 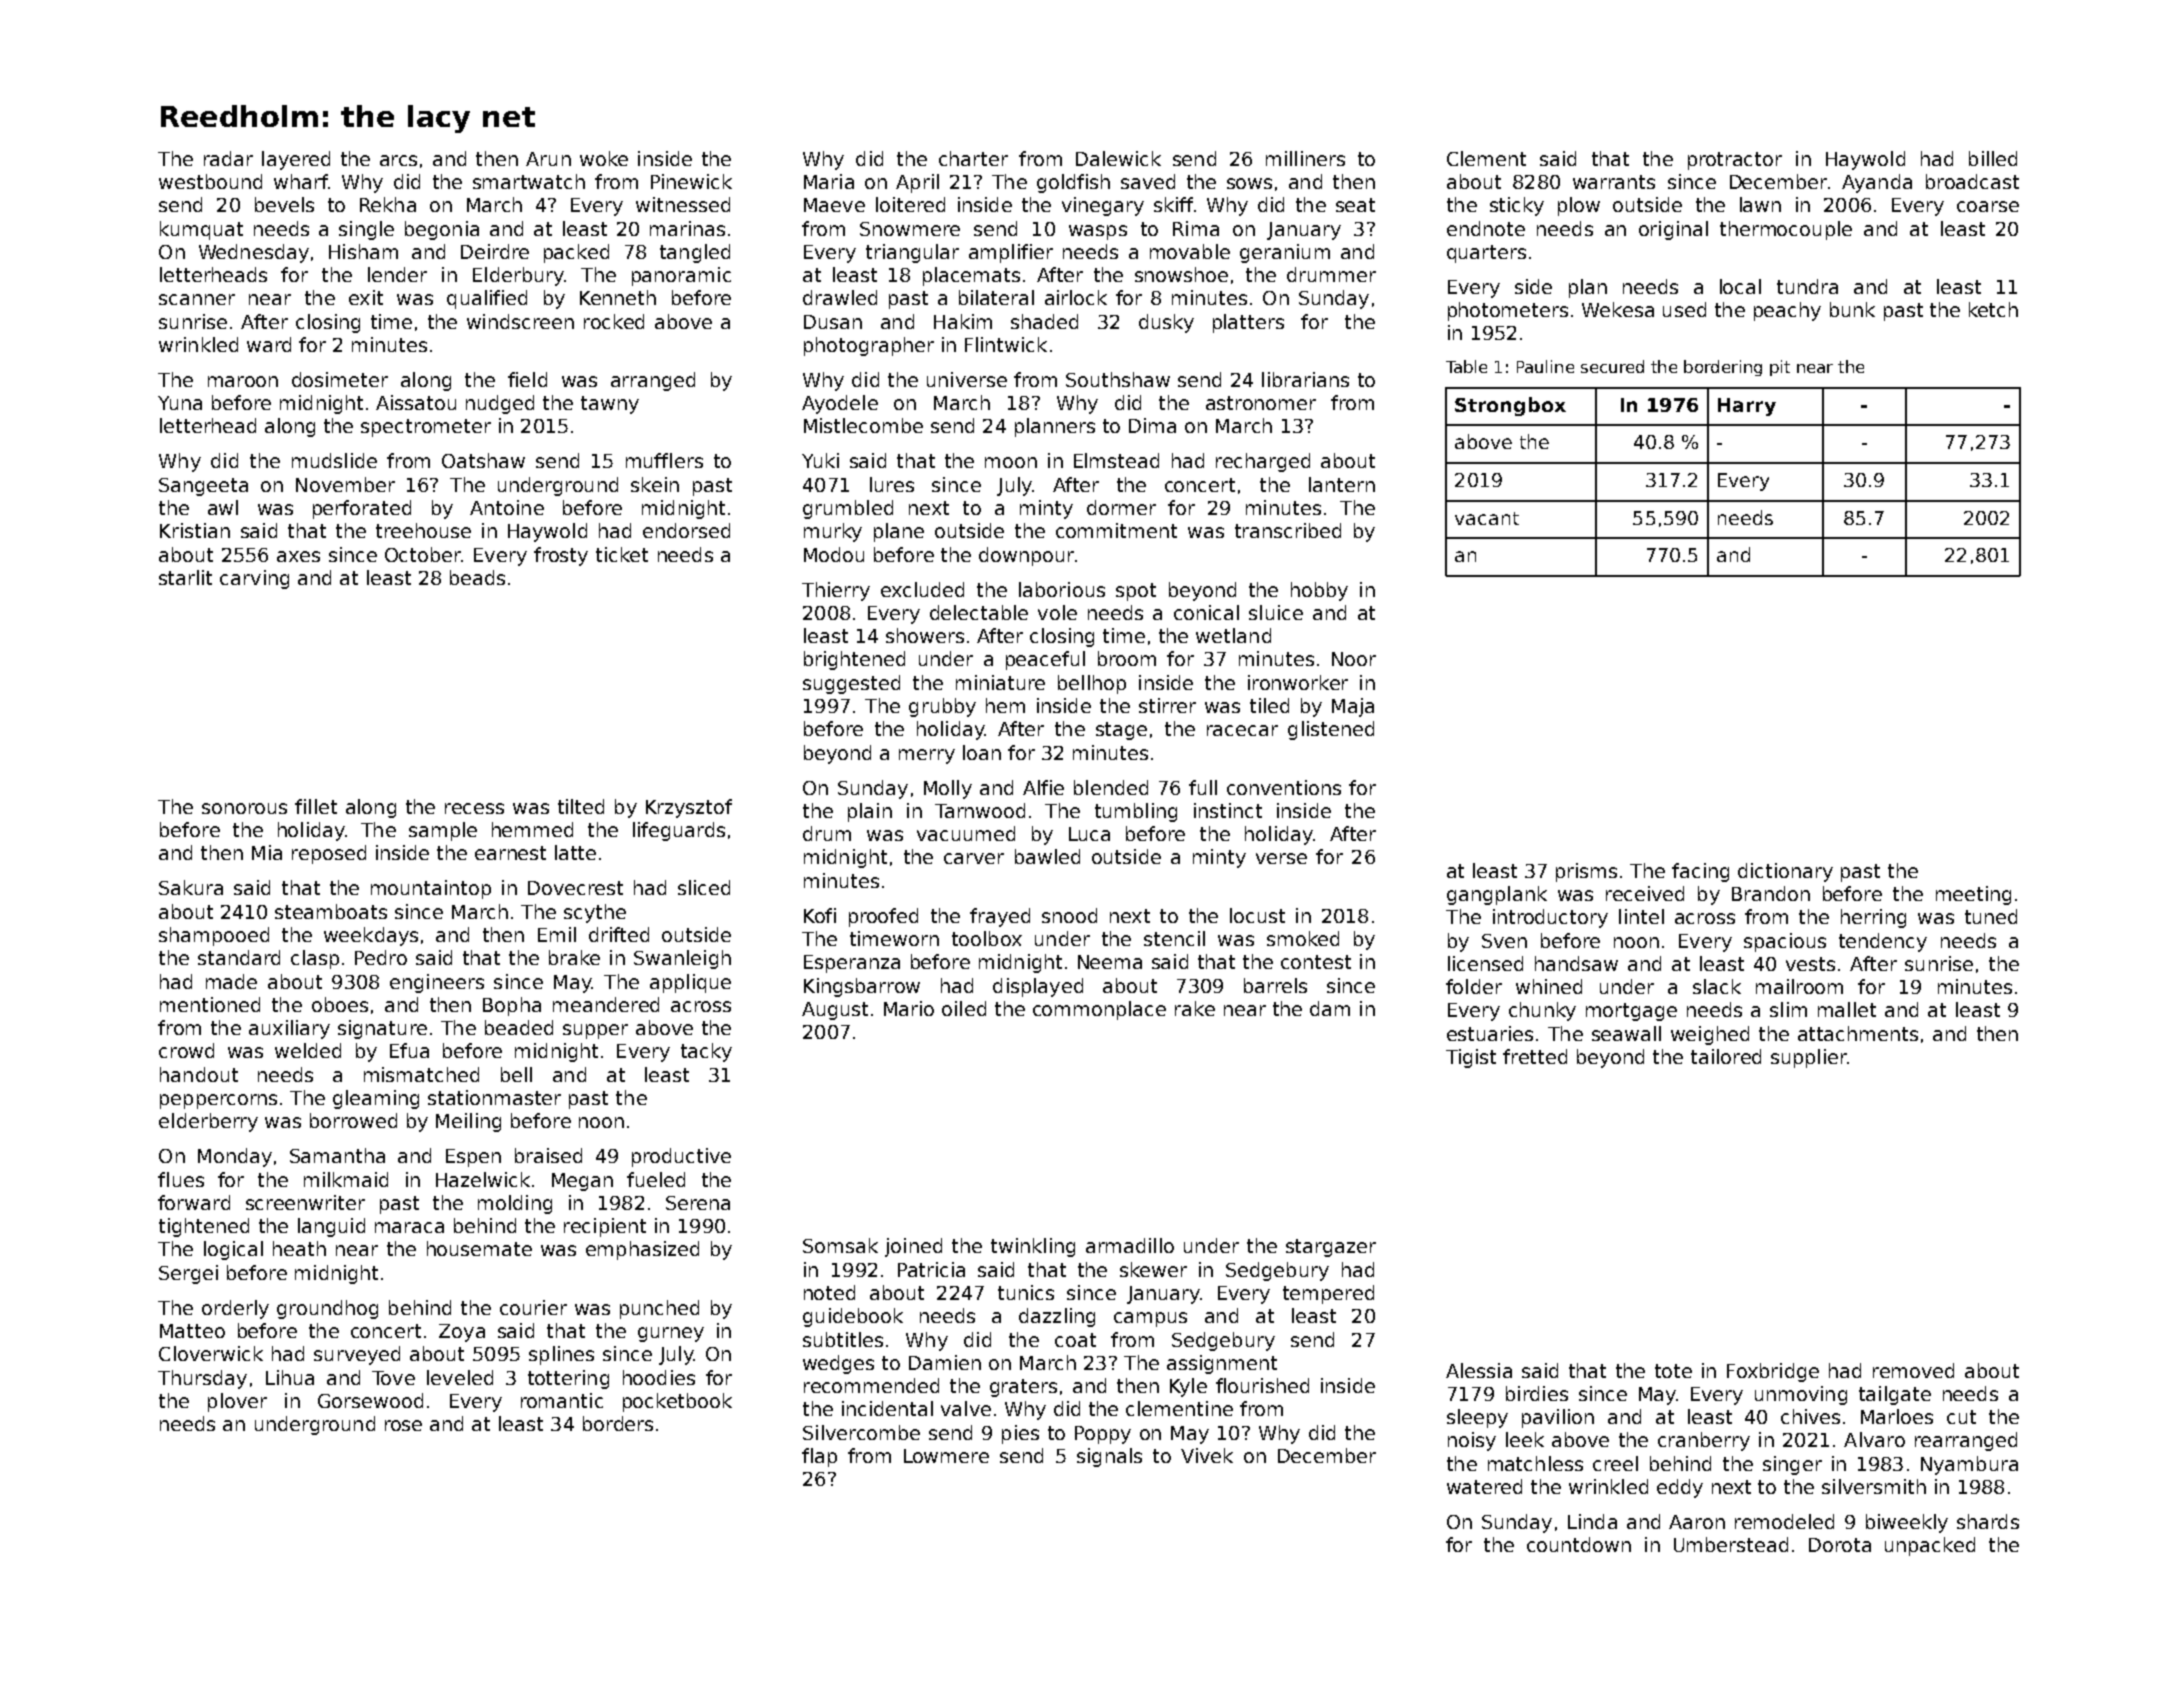 I want to click on westbound, so click(x=210, y=181).
